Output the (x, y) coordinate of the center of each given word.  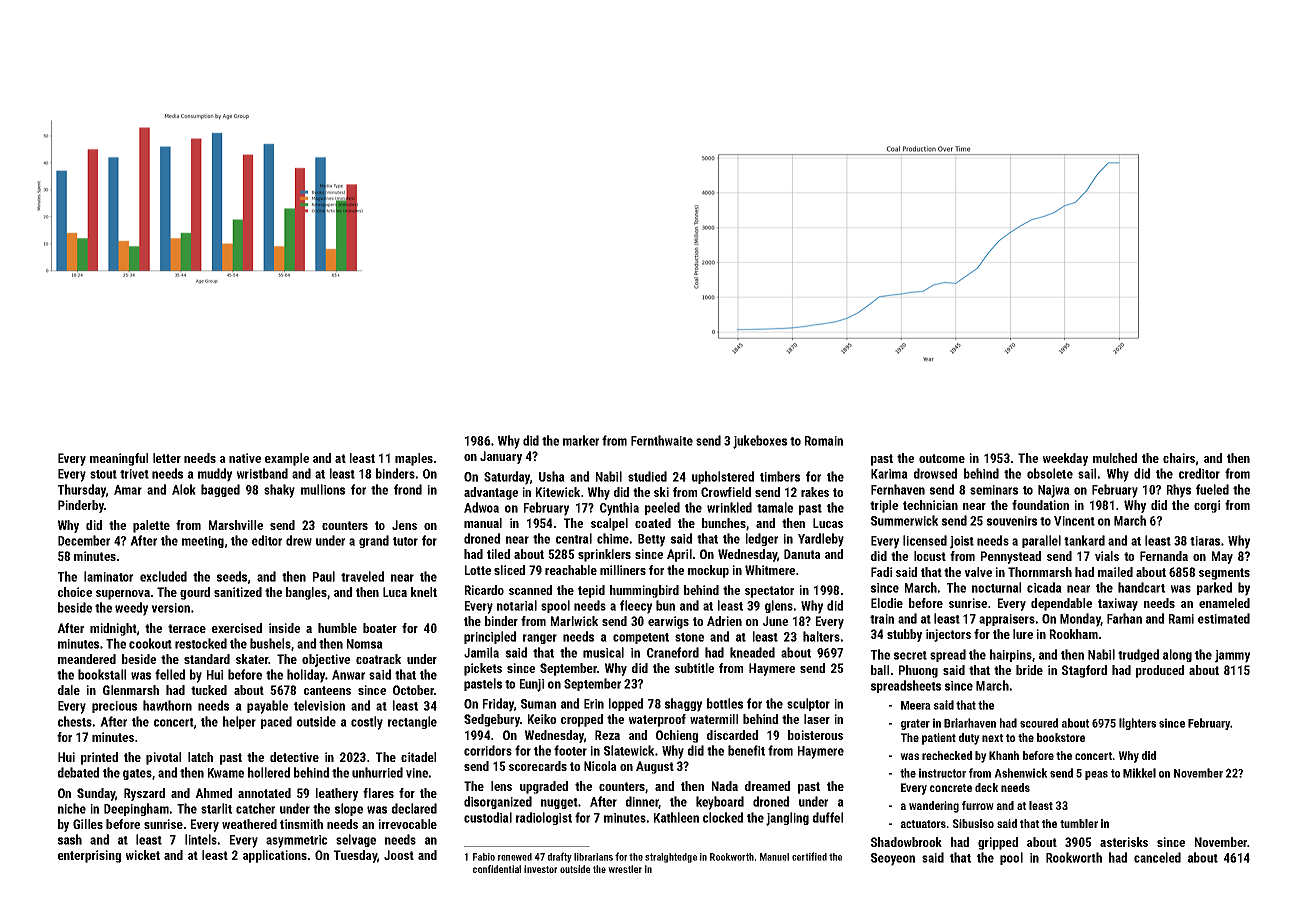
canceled (1157, 857)
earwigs (668, 622)
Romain (824, 441)
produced (1160, 671)
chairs (1179, 458)
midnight (113, 629)
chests (75, 721)
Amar (128, 490)
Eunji (532, 685)
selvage (356, 840)
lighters (1137, 724)
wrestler (625, 869)
